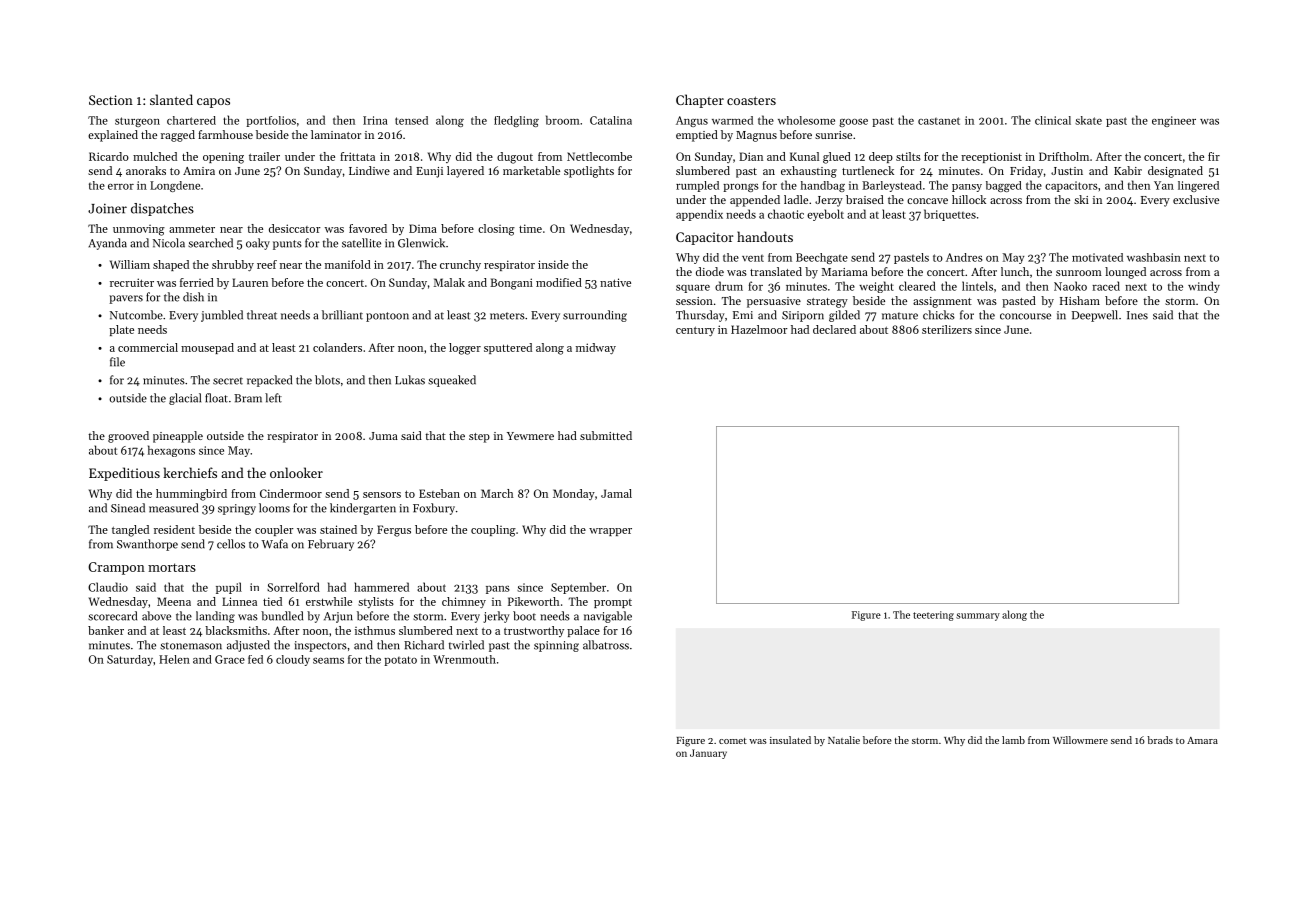  What do you see at coordinates (708, 754) in the screenshot?
I see `January` at bounding box center [708, 754].
